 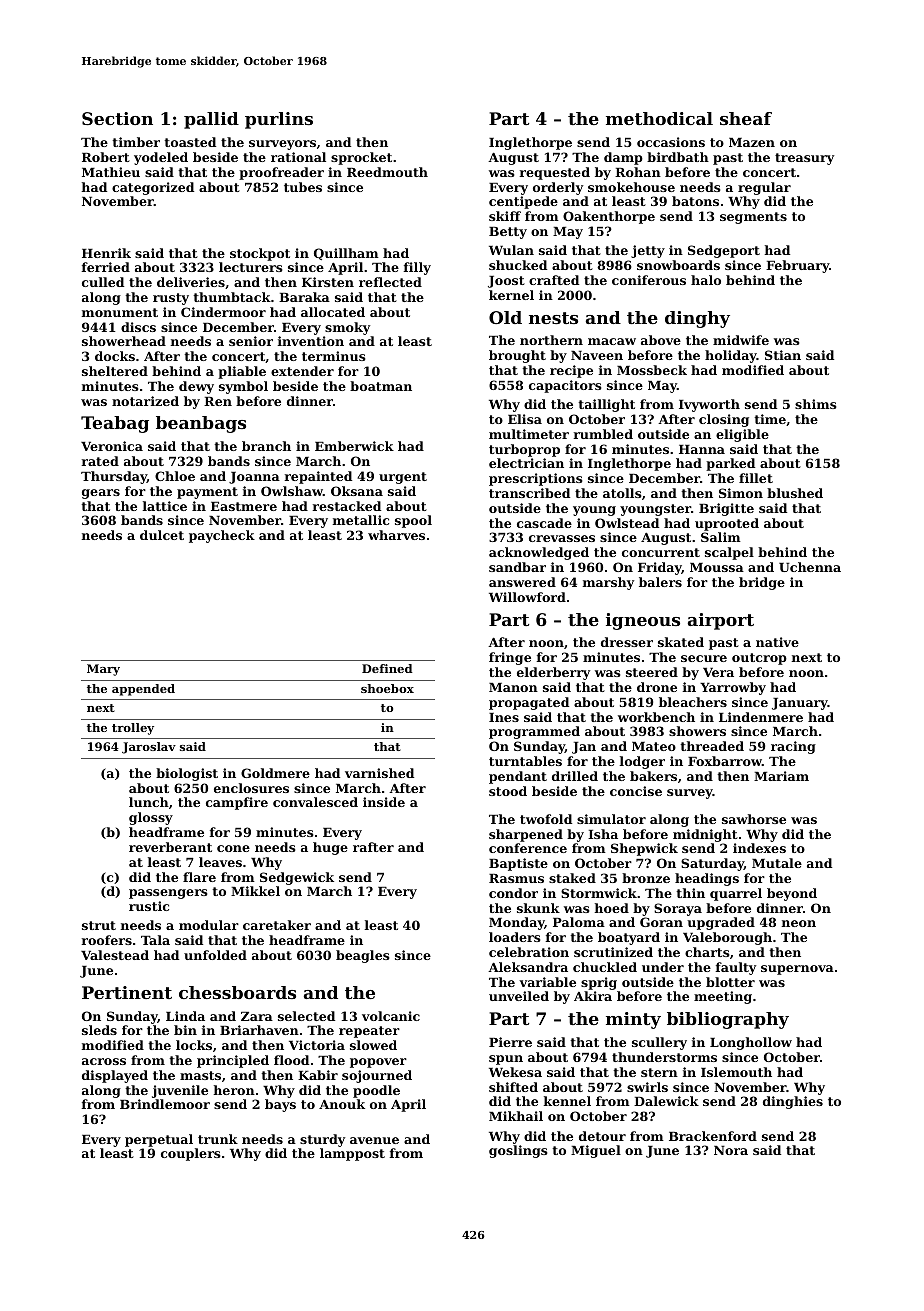 I want to click on spool, so click(x=413, y=521).
